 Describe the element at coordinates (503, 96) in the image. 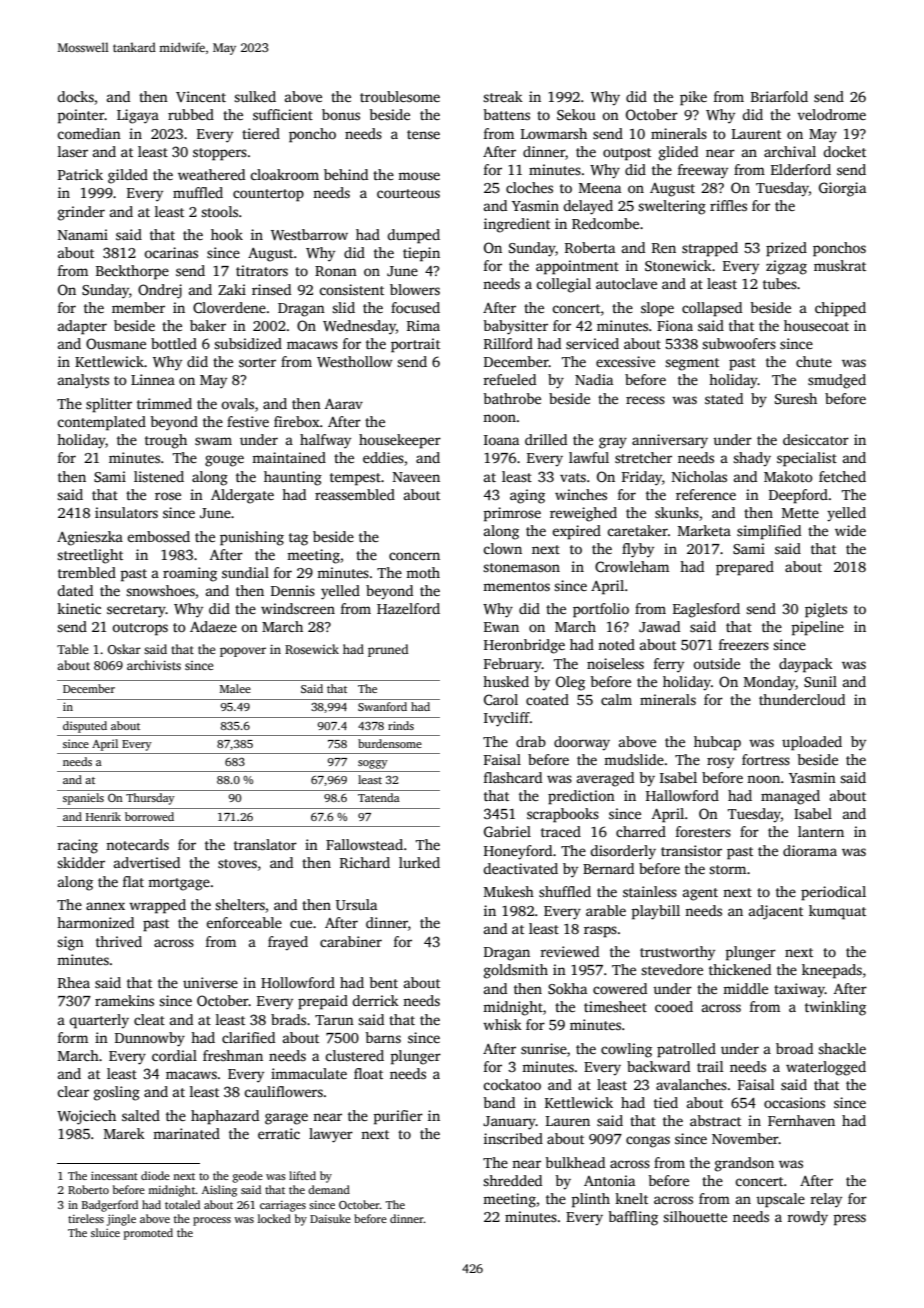

I see `streak` at that location.
